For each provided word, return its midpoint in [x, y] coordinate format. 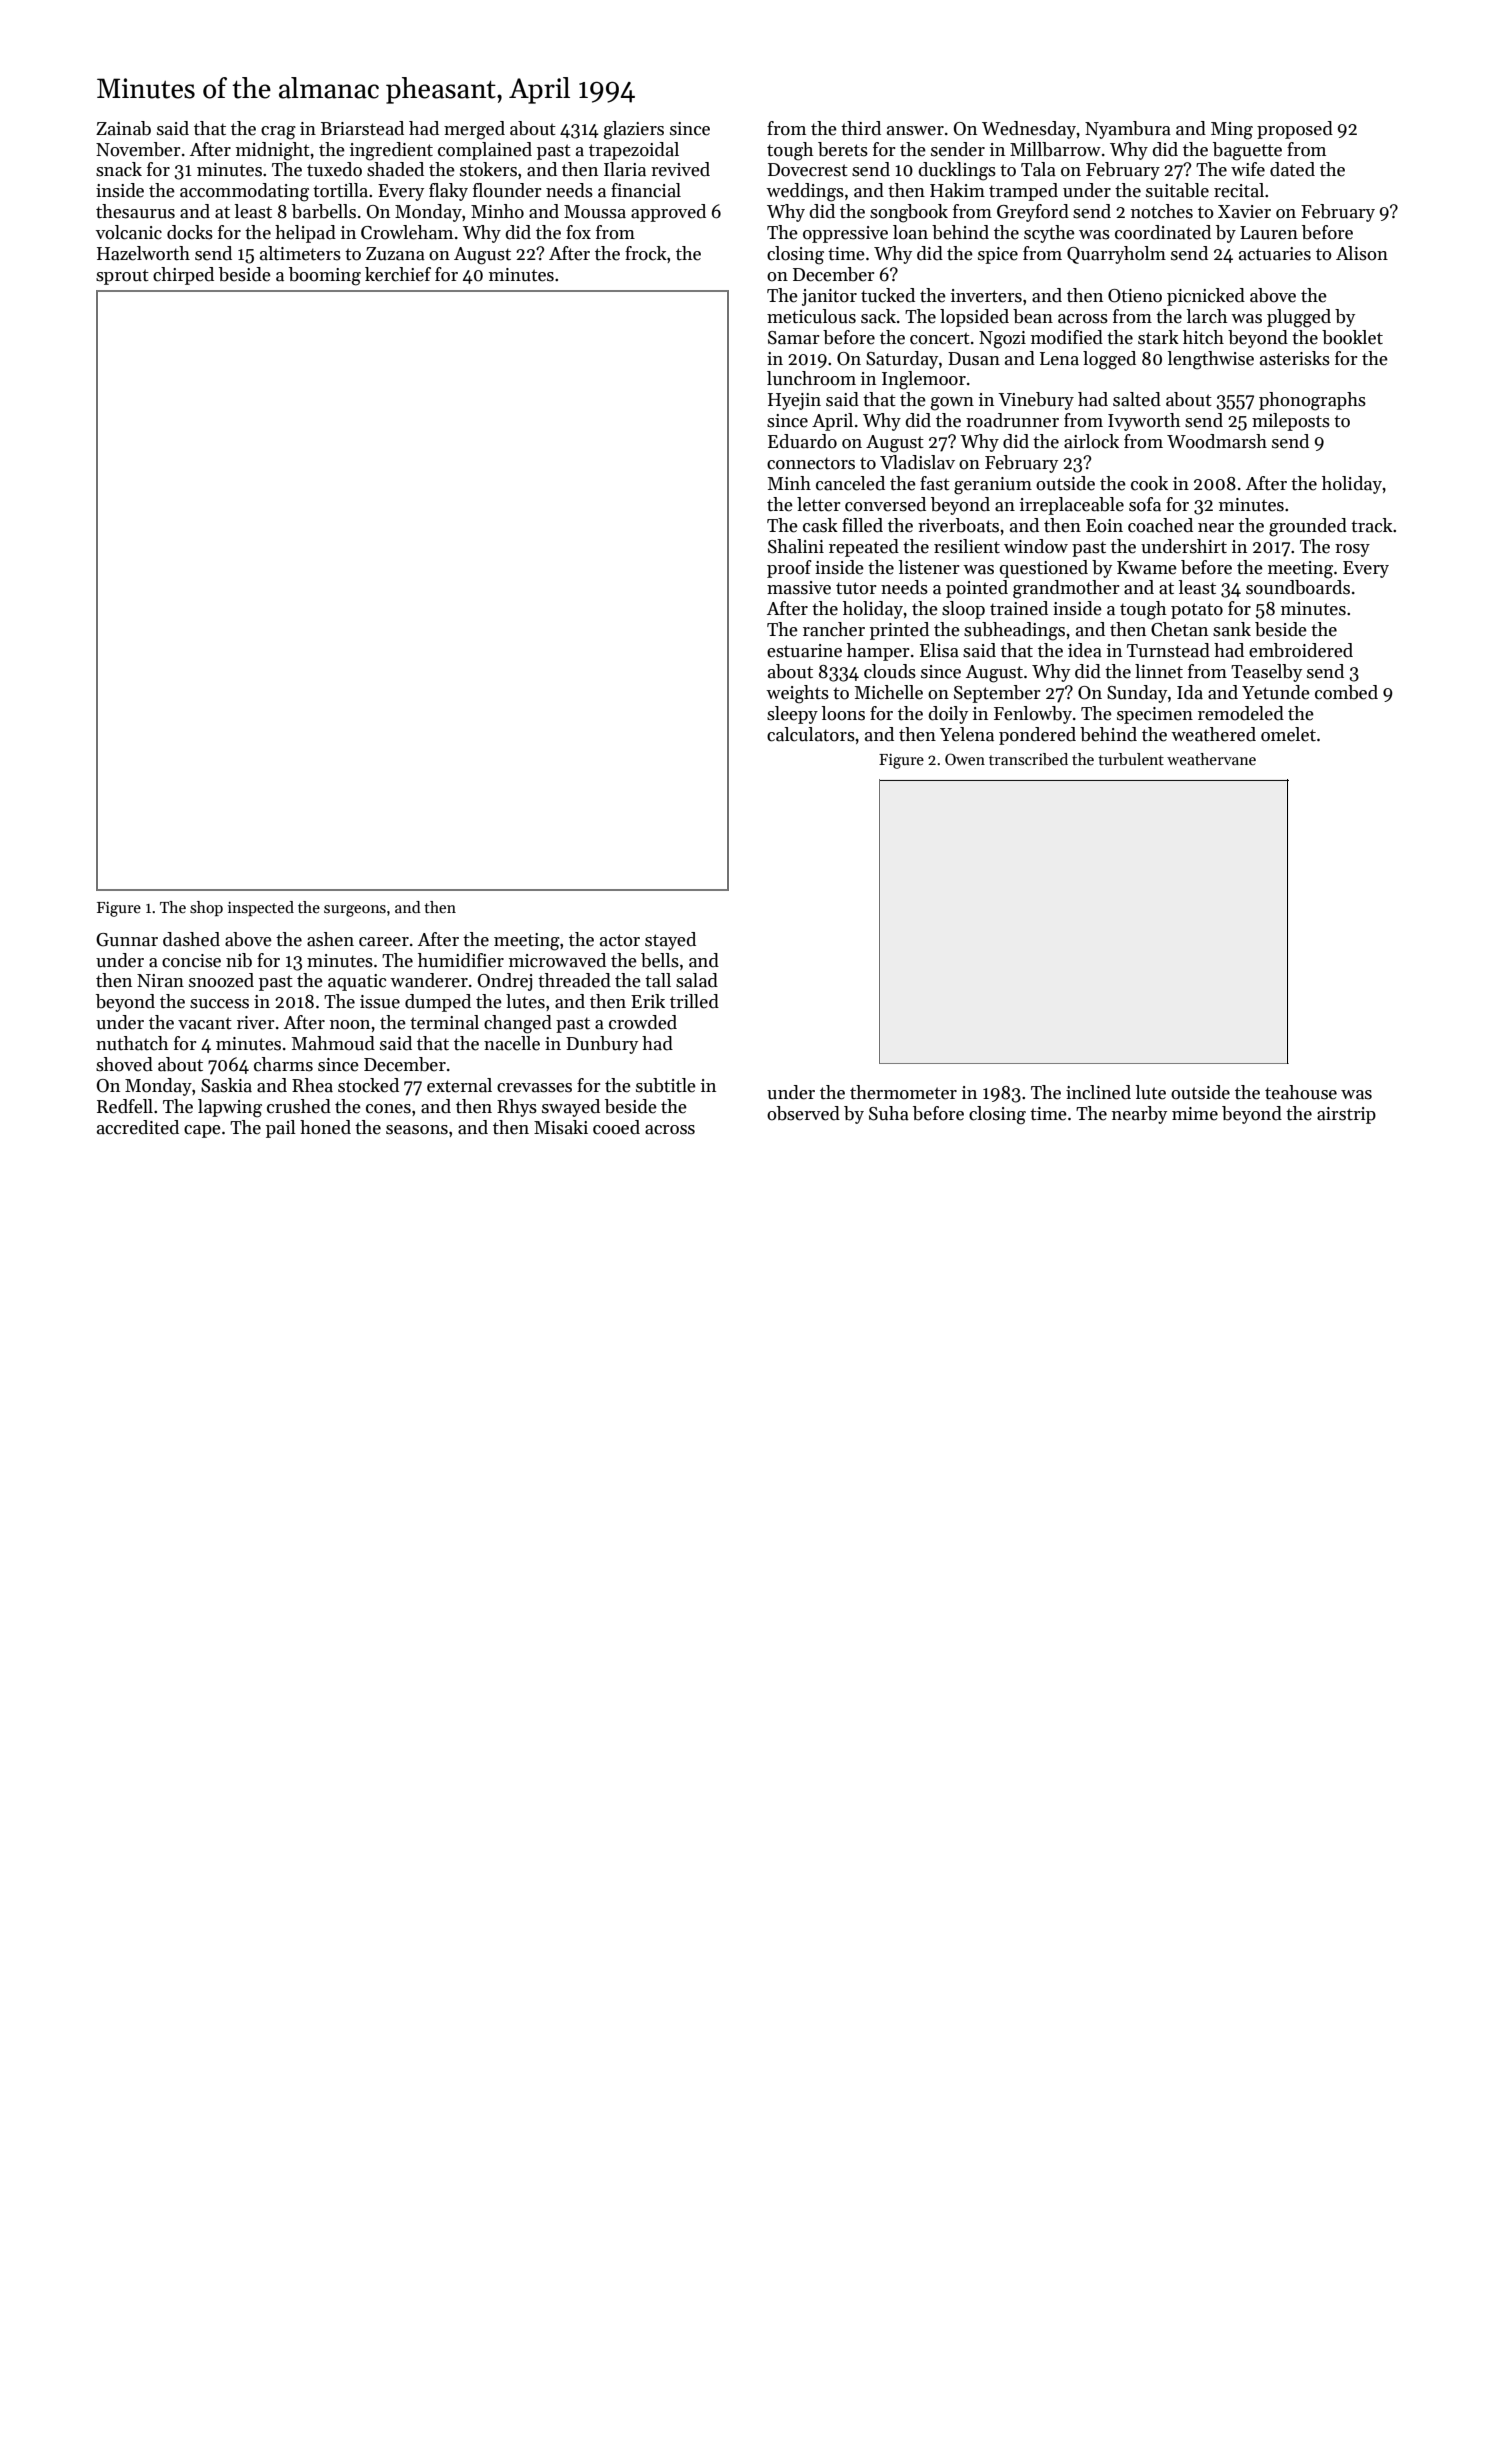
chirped [183, 276]
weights [797, 694]
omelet [1288, 734]
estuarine [804, 651]
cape [202, 1131]
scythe [1049, 234]
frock [646, 253]
